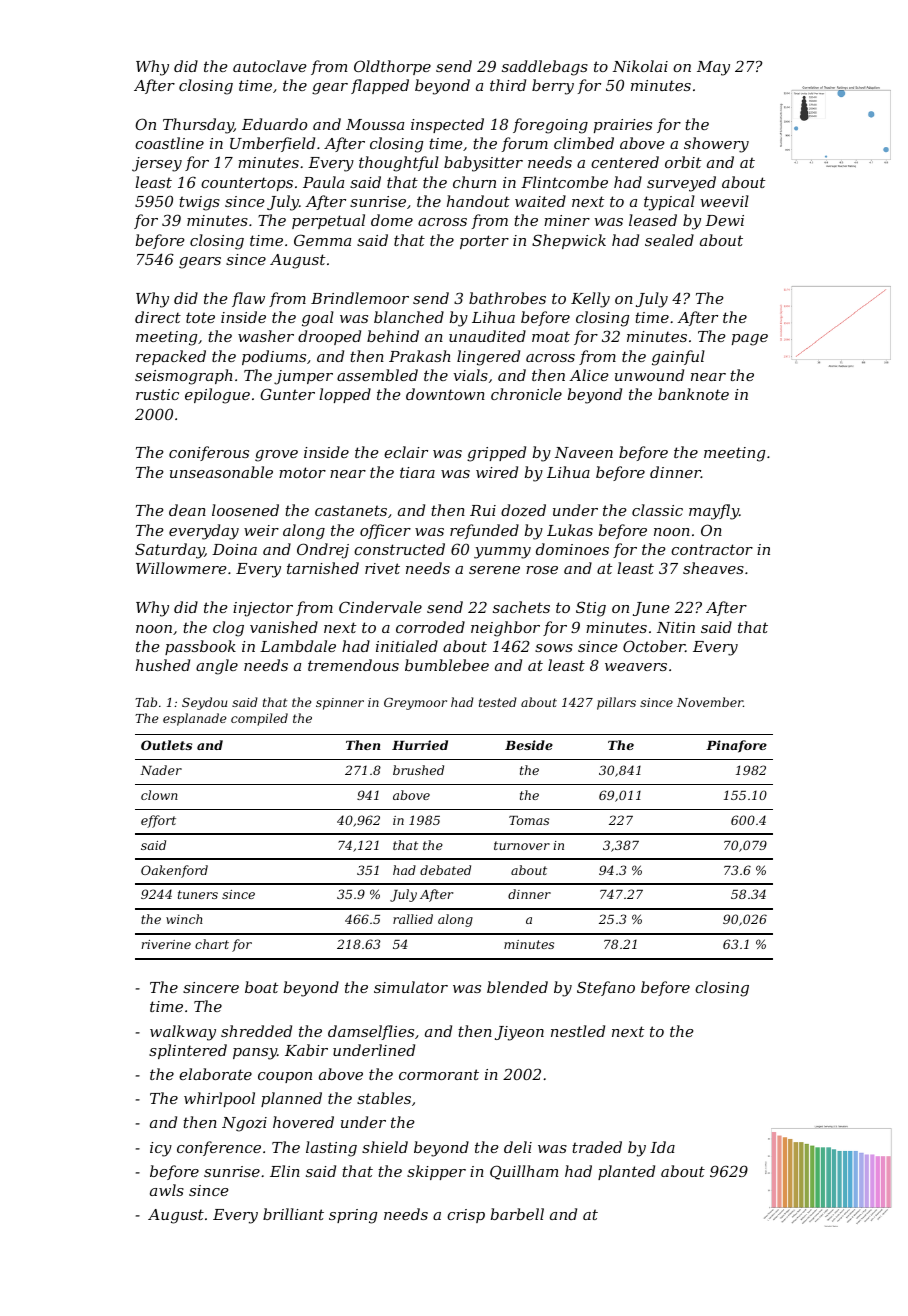 The image size is (908, 1316). What do you see at coordinates (272, 144) in the screenshot?
I see `Umberfield` at bounding box center [272, 144].
